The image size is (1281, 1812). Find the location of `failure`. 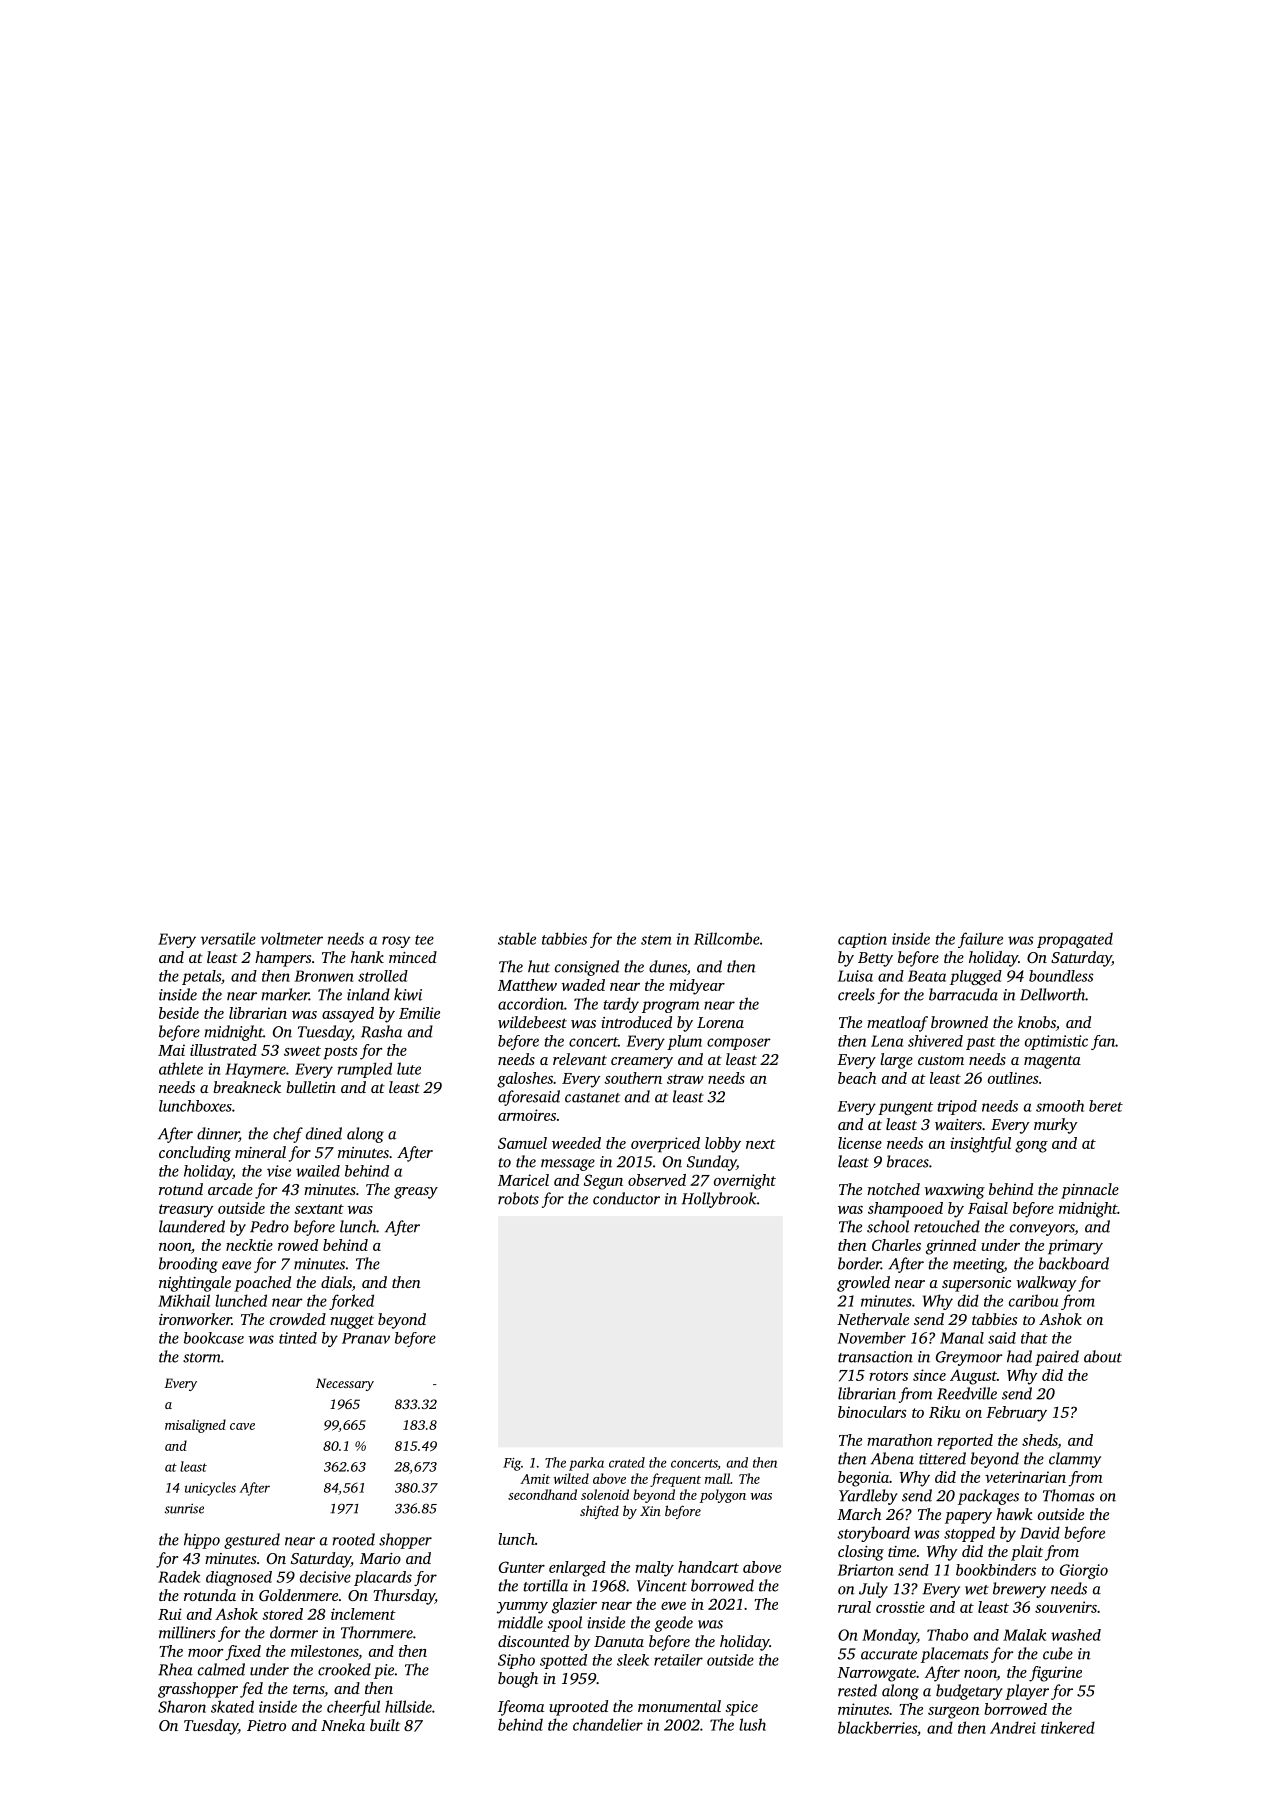

failure is located at coordinates (980, 940).
